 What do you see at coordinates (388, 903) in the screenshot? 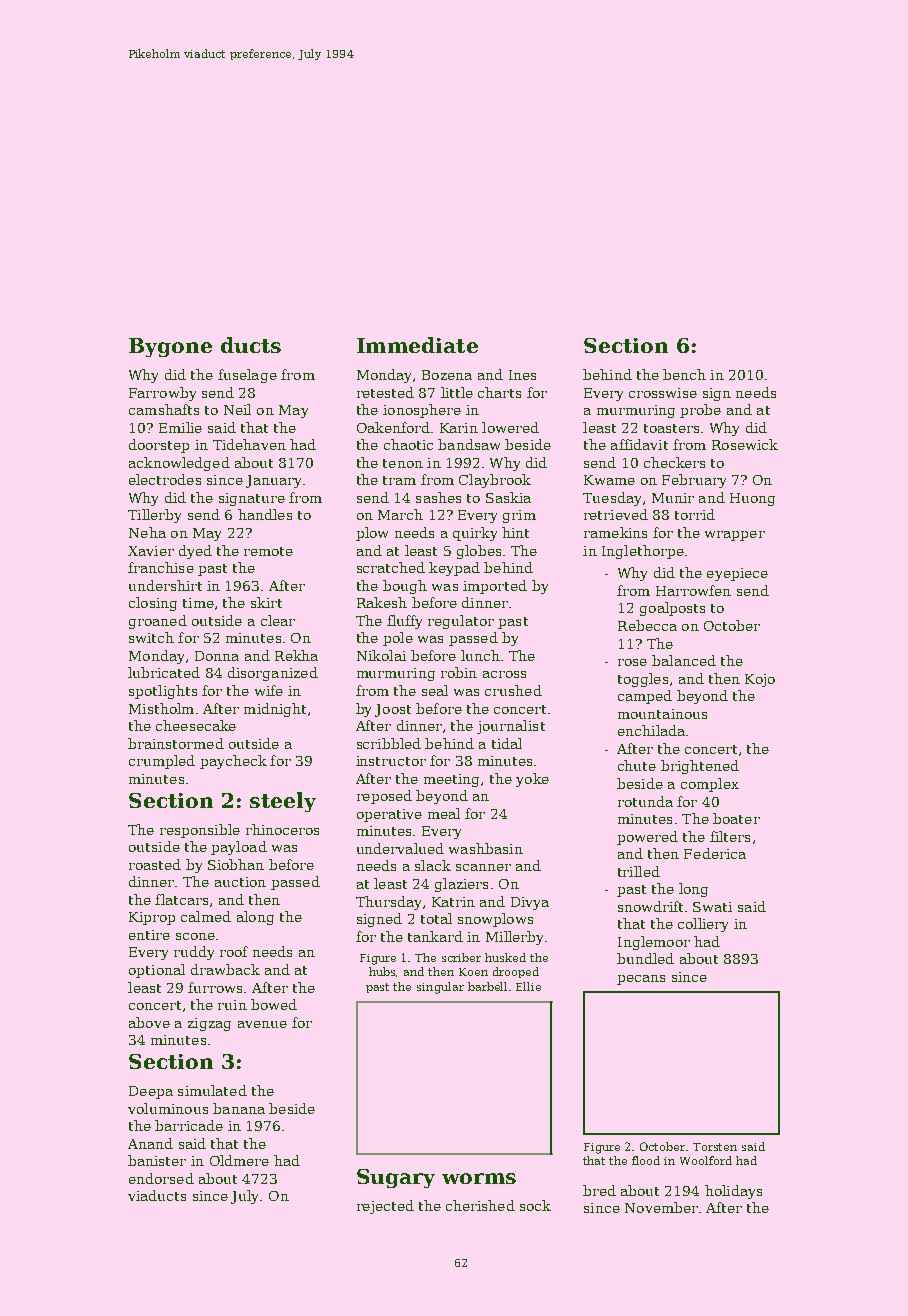
I see `Thursday` at bounding box center [388, 903].
